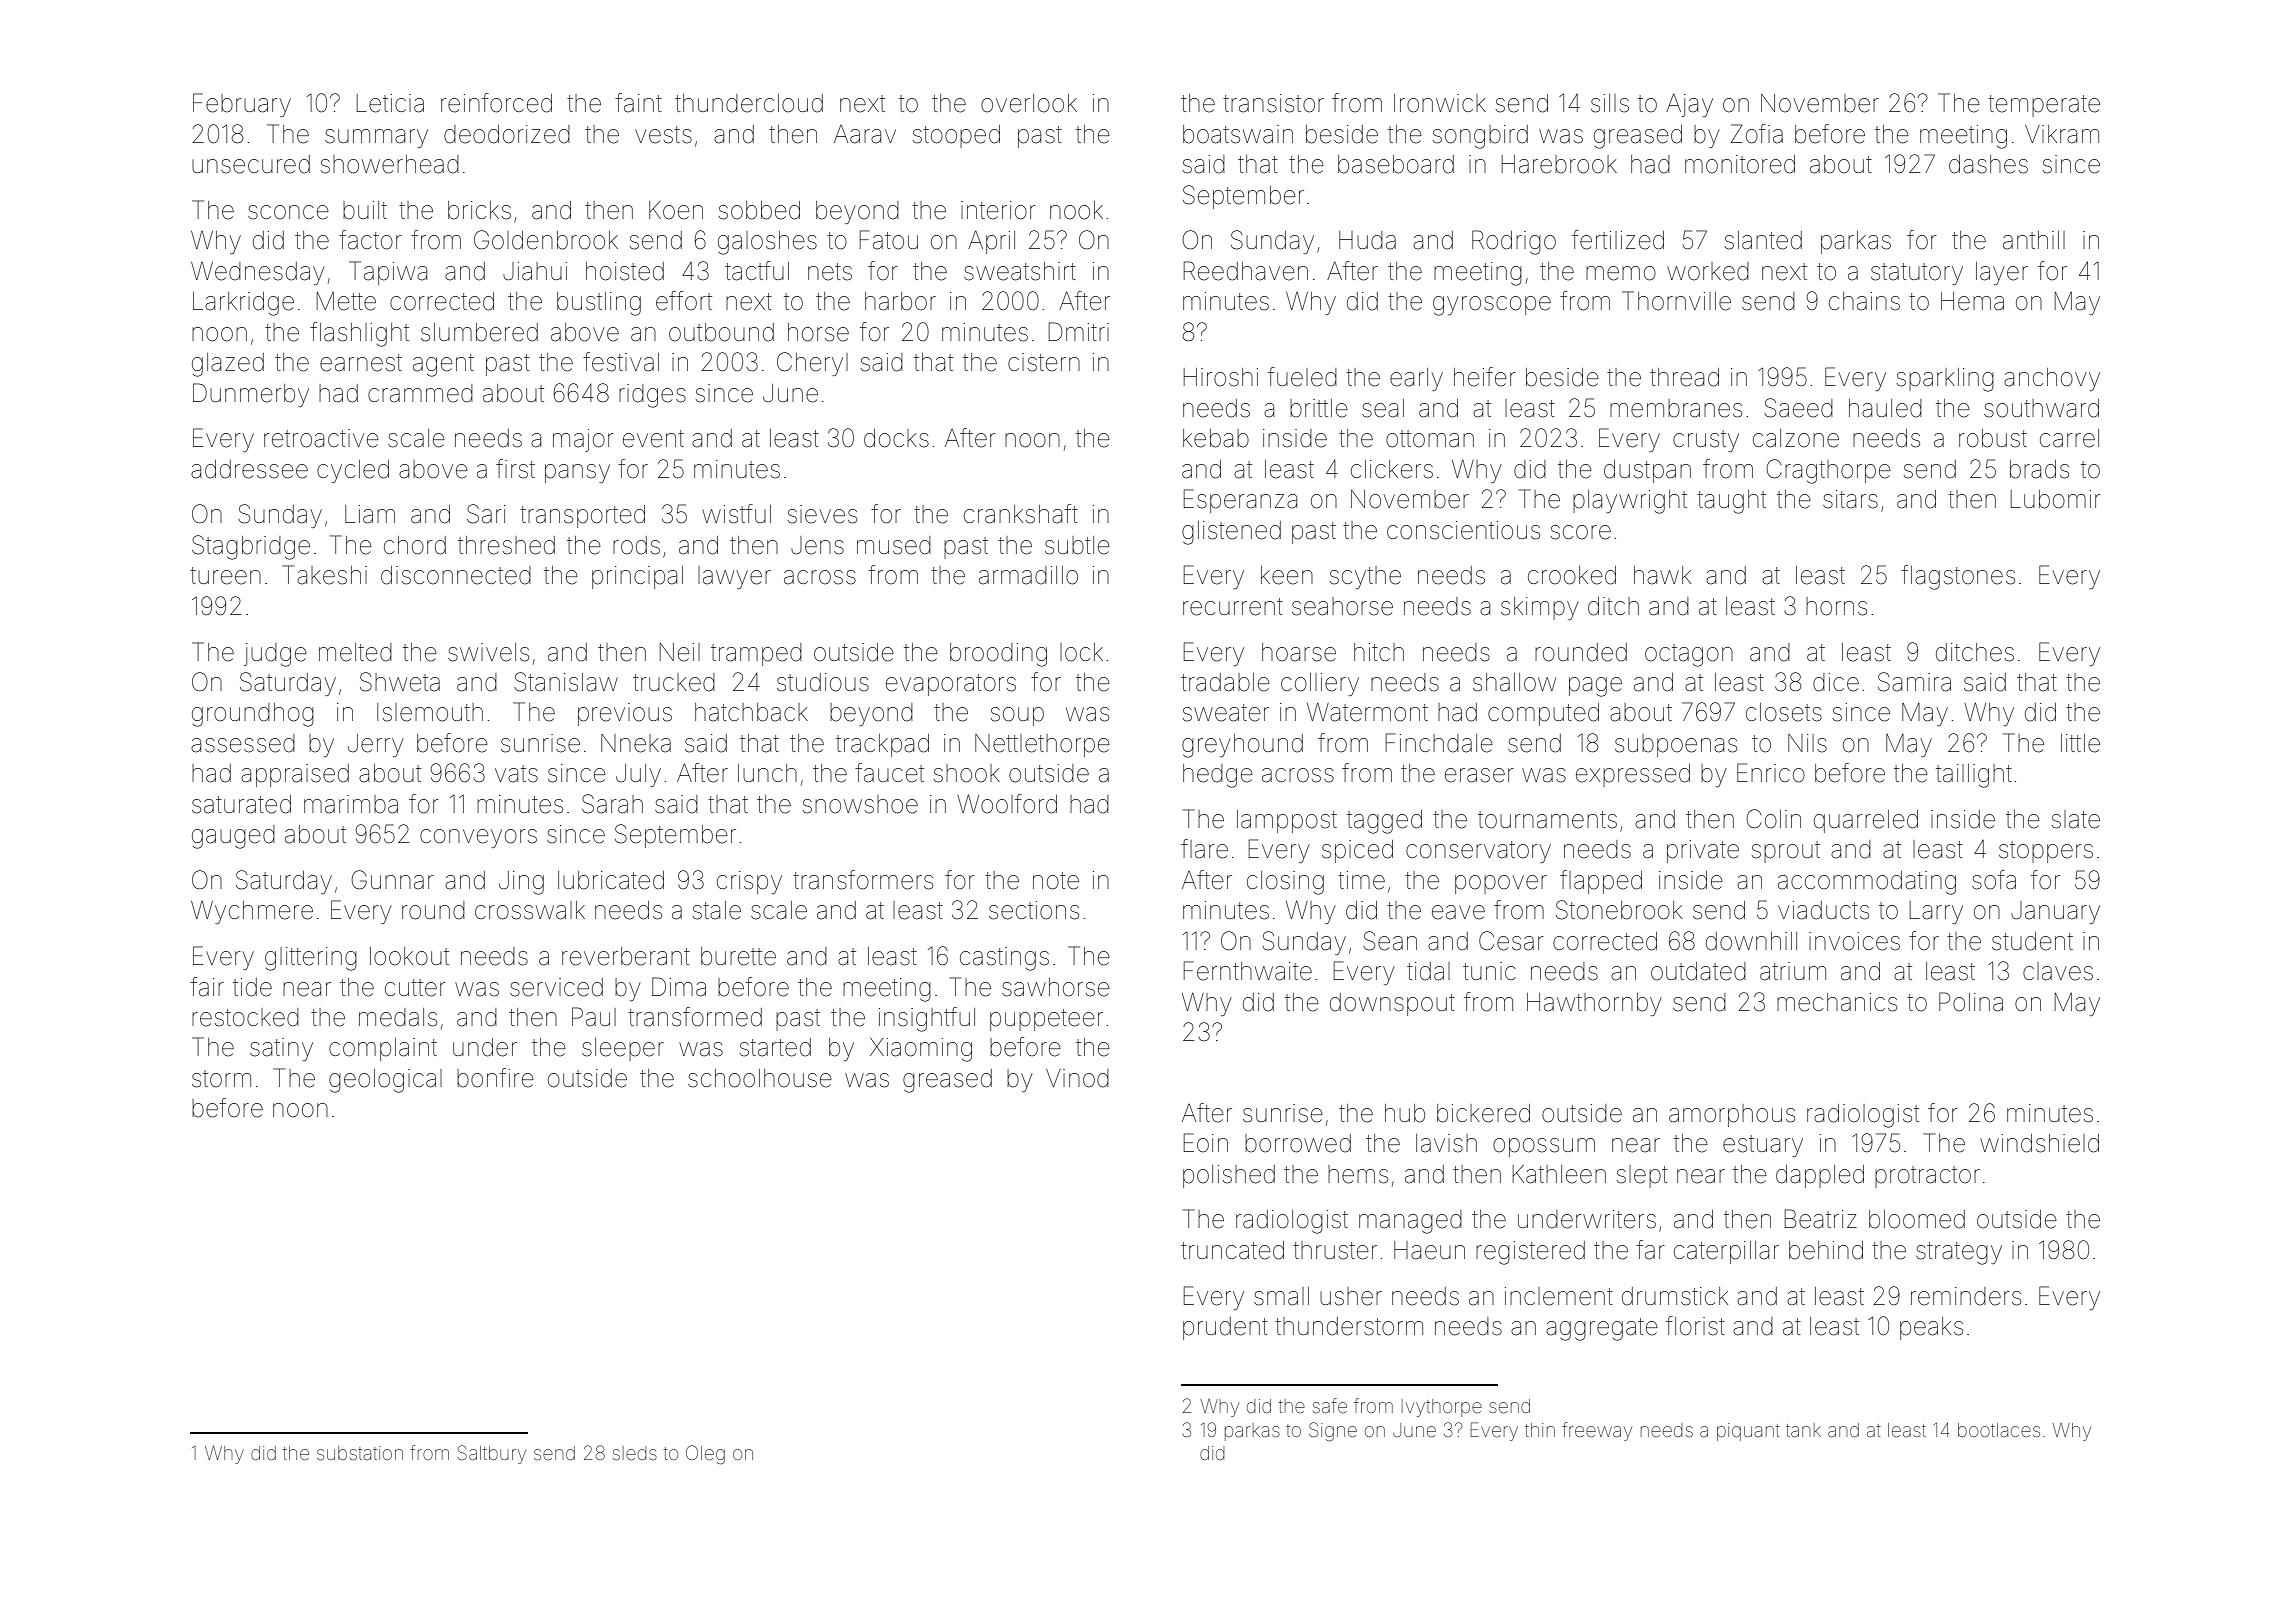 The image size is (2292, 1620). What do you see at coordinates (288, 212) in the document?
I see `sconce` at bounding box center [288, 212].
